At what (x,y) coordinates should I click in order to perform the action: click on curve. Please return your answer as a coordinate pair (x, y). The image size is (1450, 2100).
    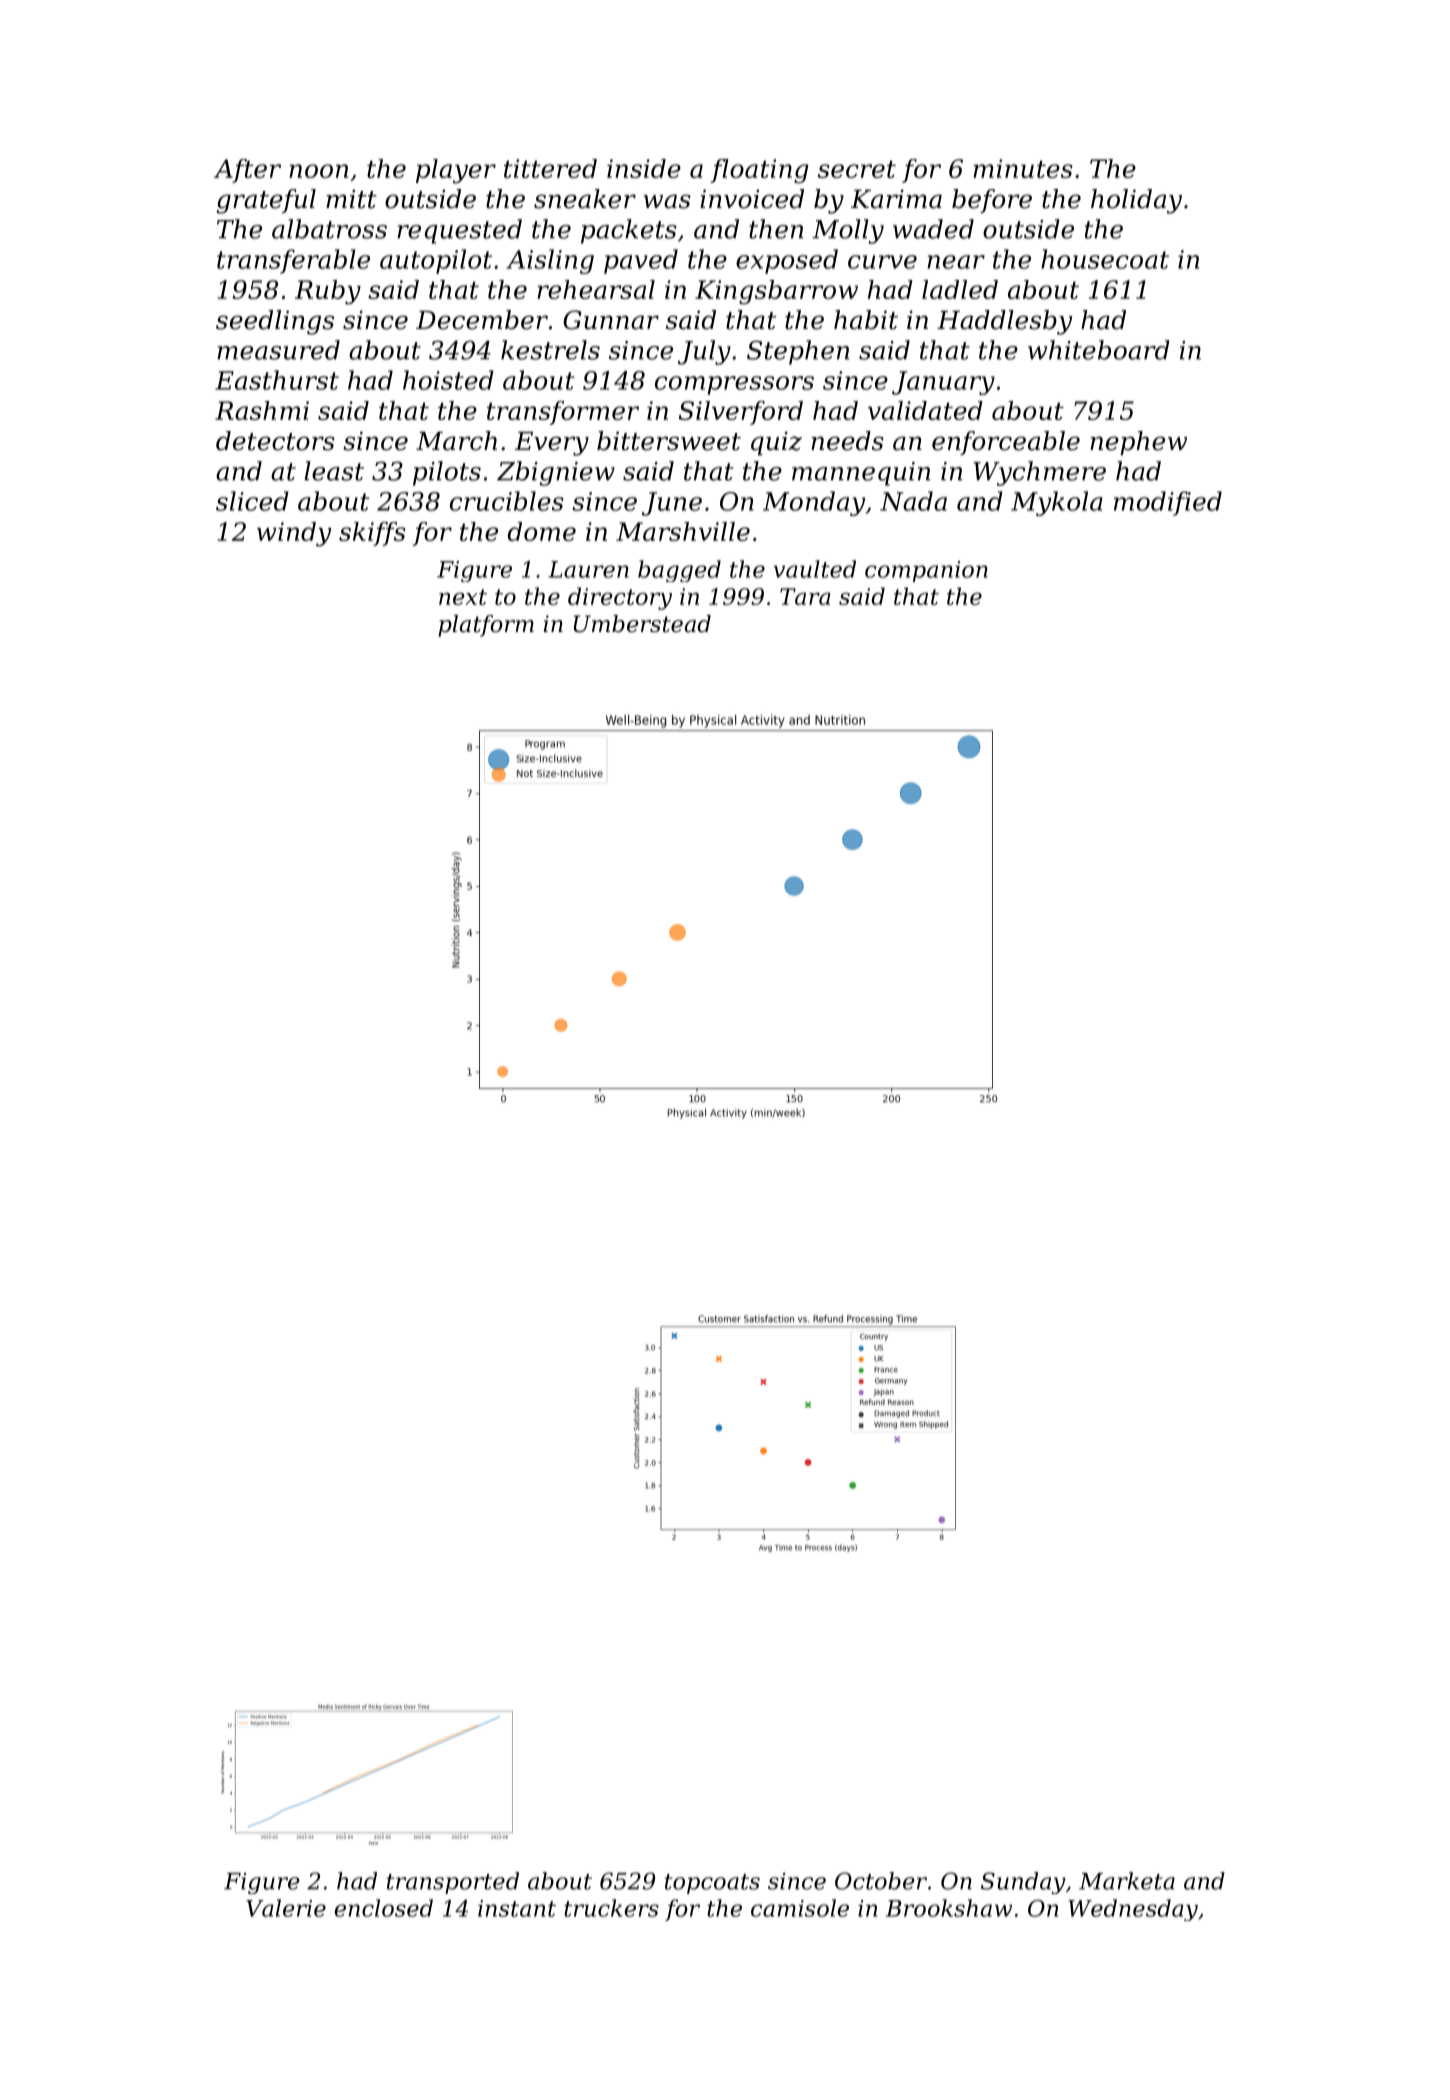
    Looking at the image, I should click on (882, 262).
